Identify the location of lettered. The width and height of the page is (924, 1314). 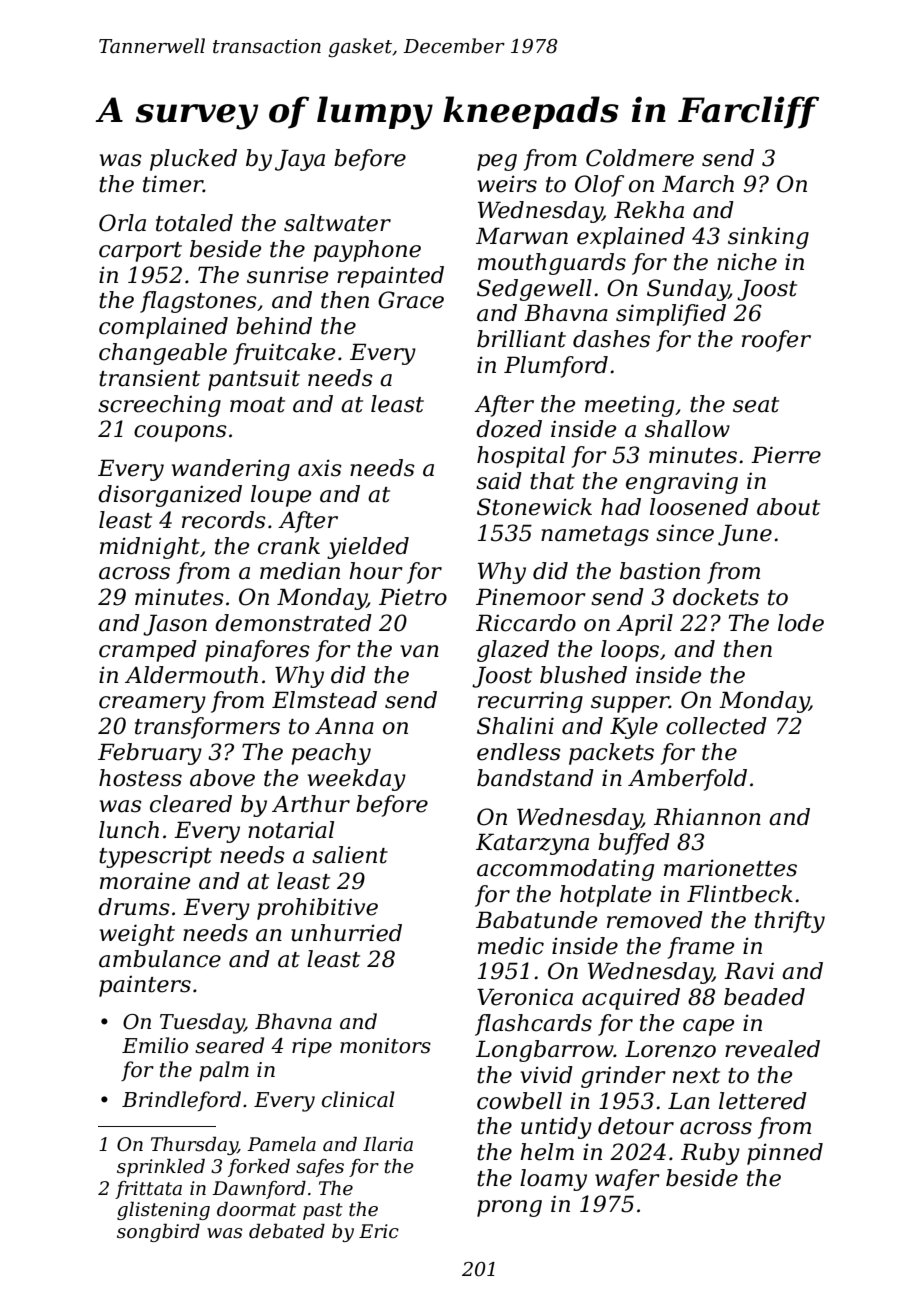
(763, 1101).
